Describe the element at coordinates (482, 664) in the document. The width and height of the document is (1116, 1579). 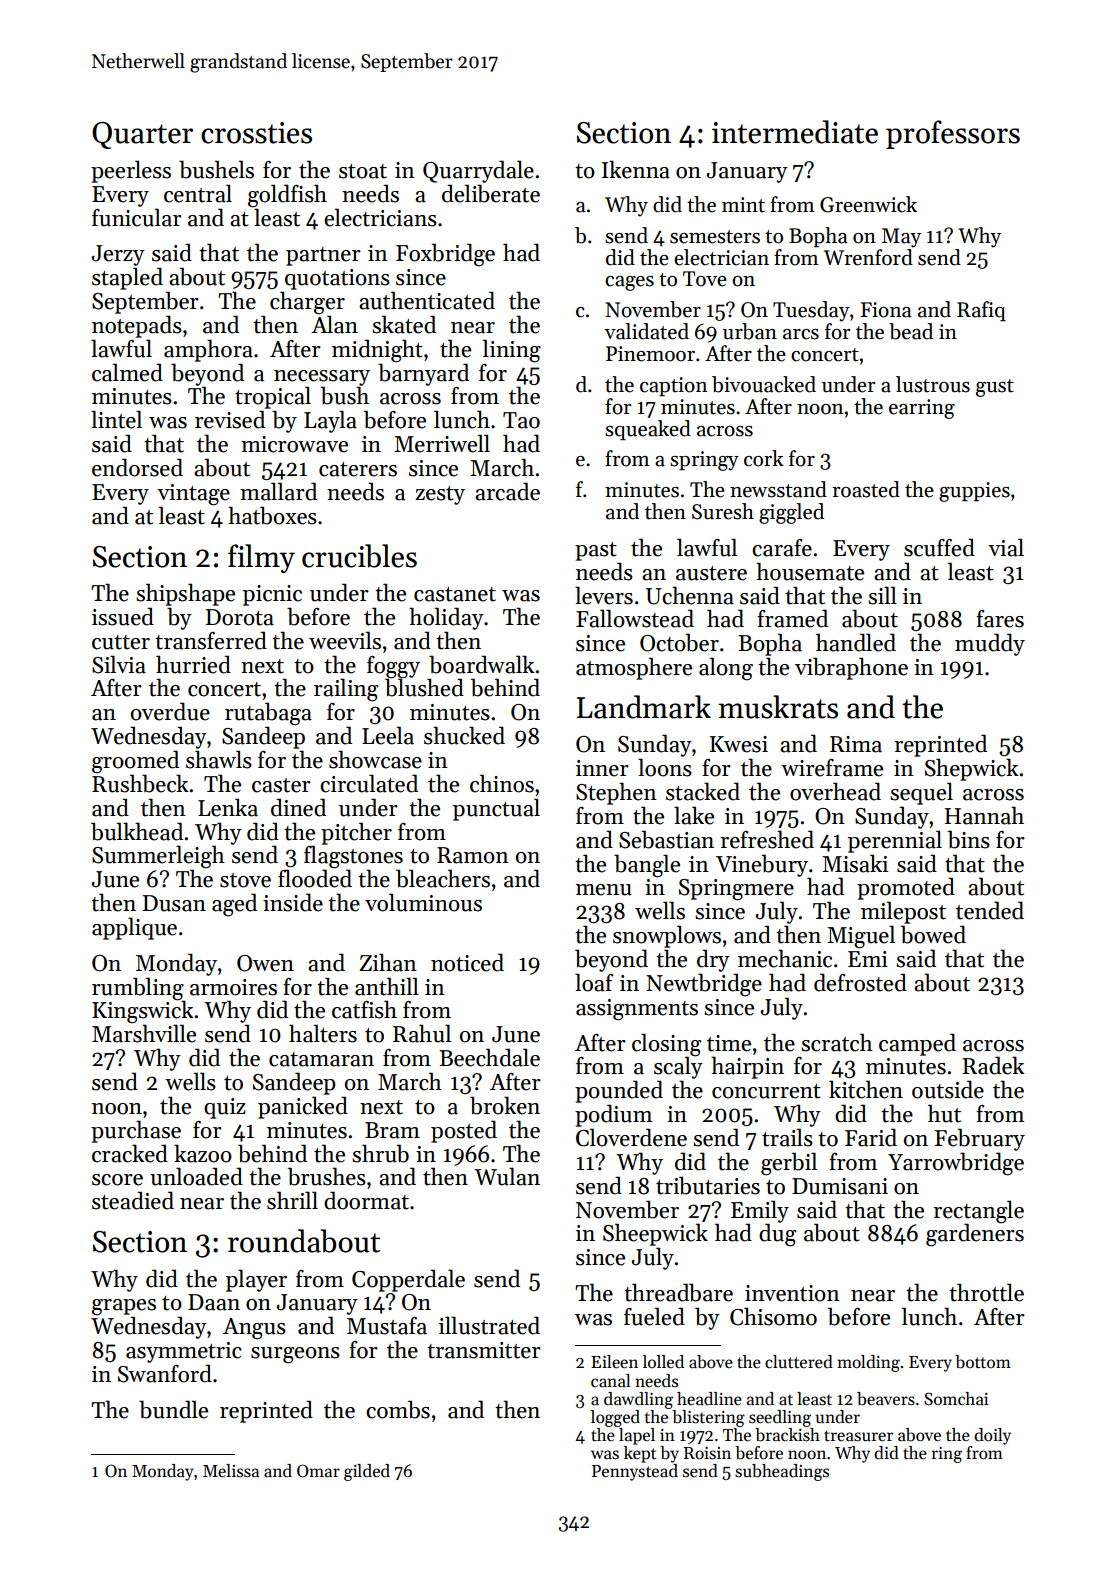
I see `boardwalk` at that location.
